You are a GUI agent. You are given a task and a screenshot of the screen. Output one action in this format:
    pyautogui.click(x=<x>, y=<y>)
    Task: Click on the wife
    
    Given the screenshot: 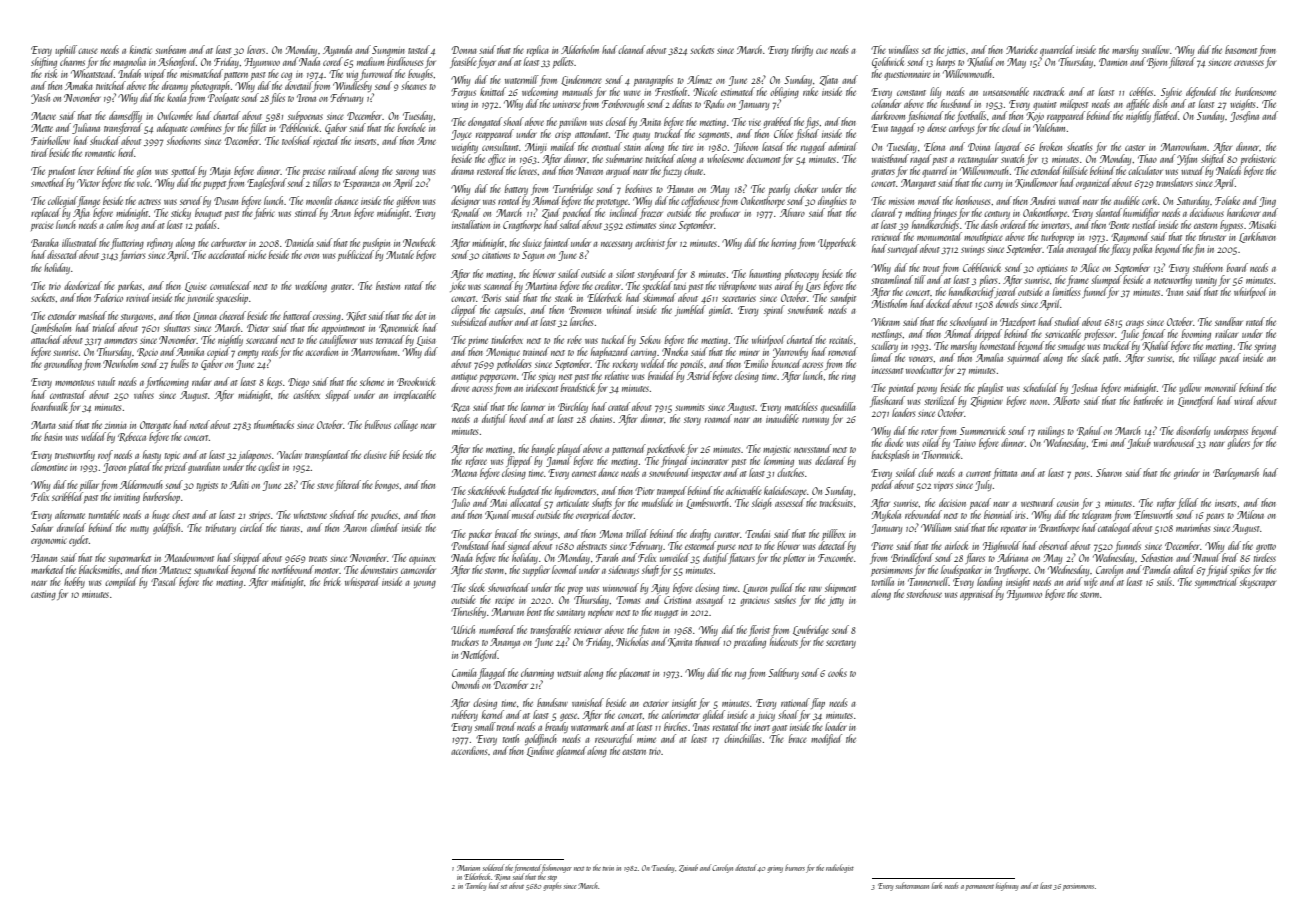 What is the action you would take?
    pyautogui.click(x=1091, y=582)
